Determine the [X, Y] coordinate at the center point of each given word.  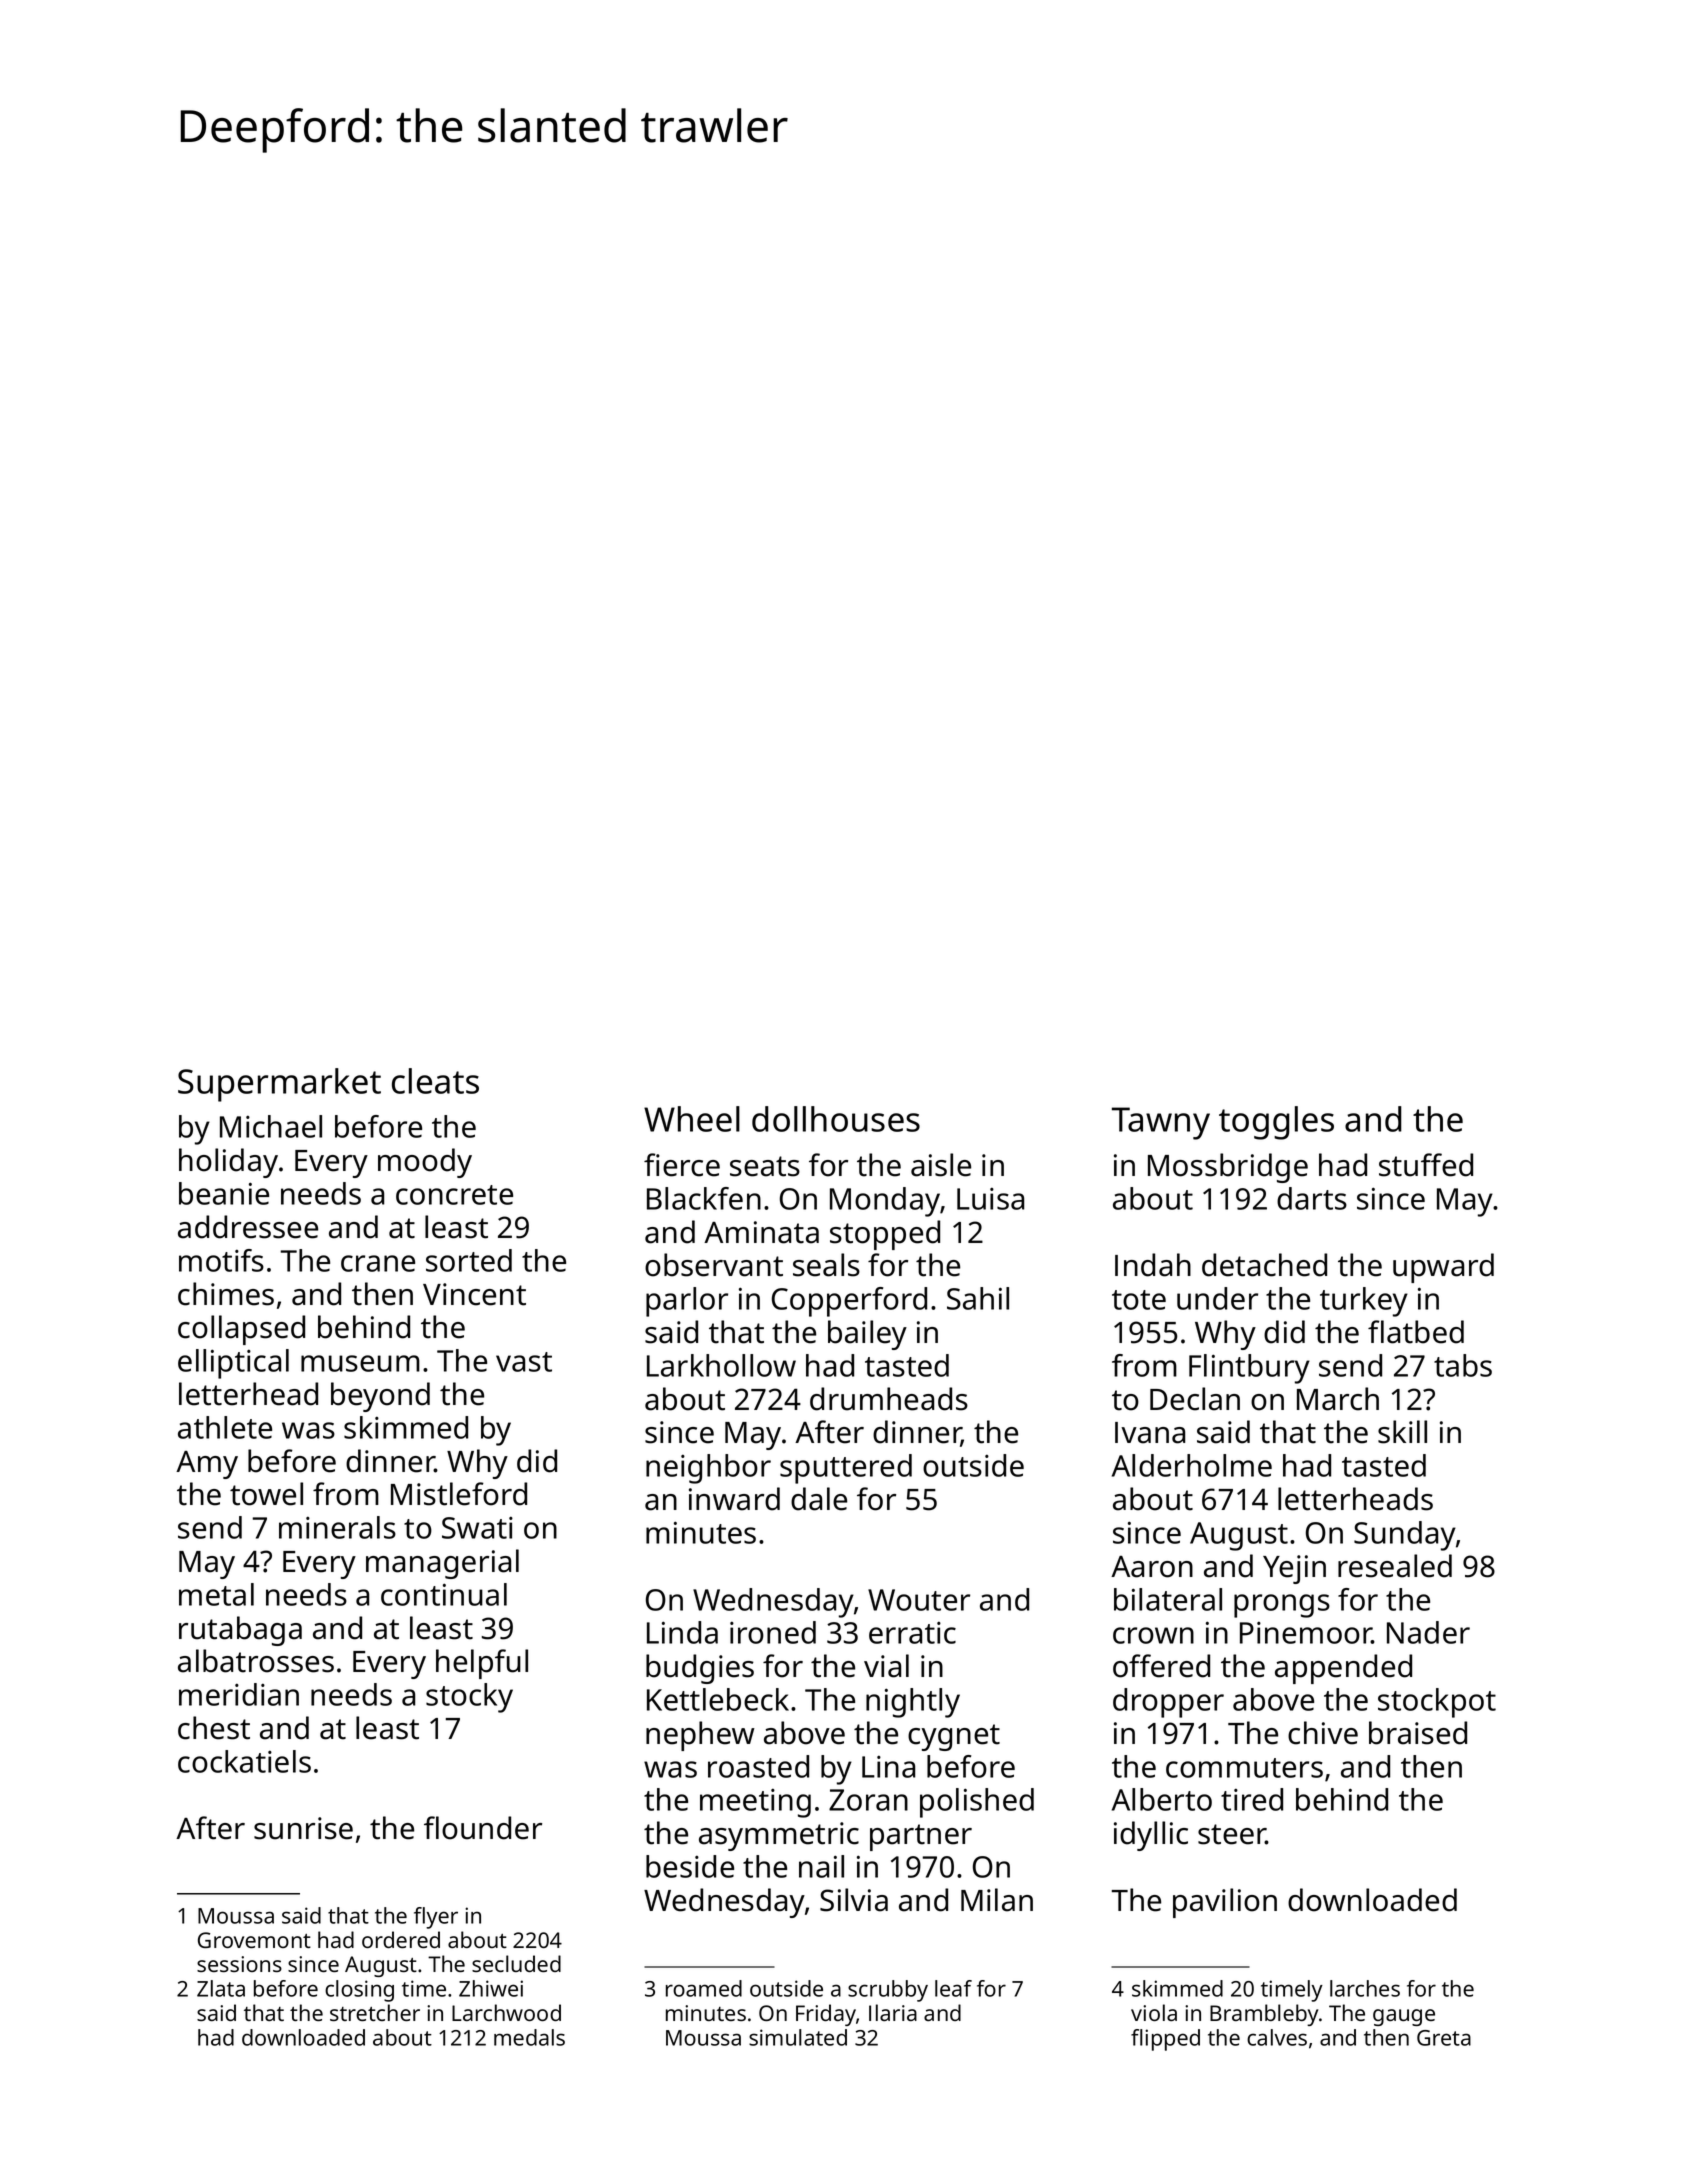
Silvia [854, 1900]
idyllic [1151, 1836]
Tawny [1161, 1123]
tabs [1463, 1365]
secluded [516, 1963]
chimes [226, 1294]
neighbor [708, 1469]
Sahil [978, 1298]
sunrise [303, 1828]
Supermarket [279, 1085]
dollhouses [836, 1119]
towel [266, 1494]
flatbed [1416, 1332]
